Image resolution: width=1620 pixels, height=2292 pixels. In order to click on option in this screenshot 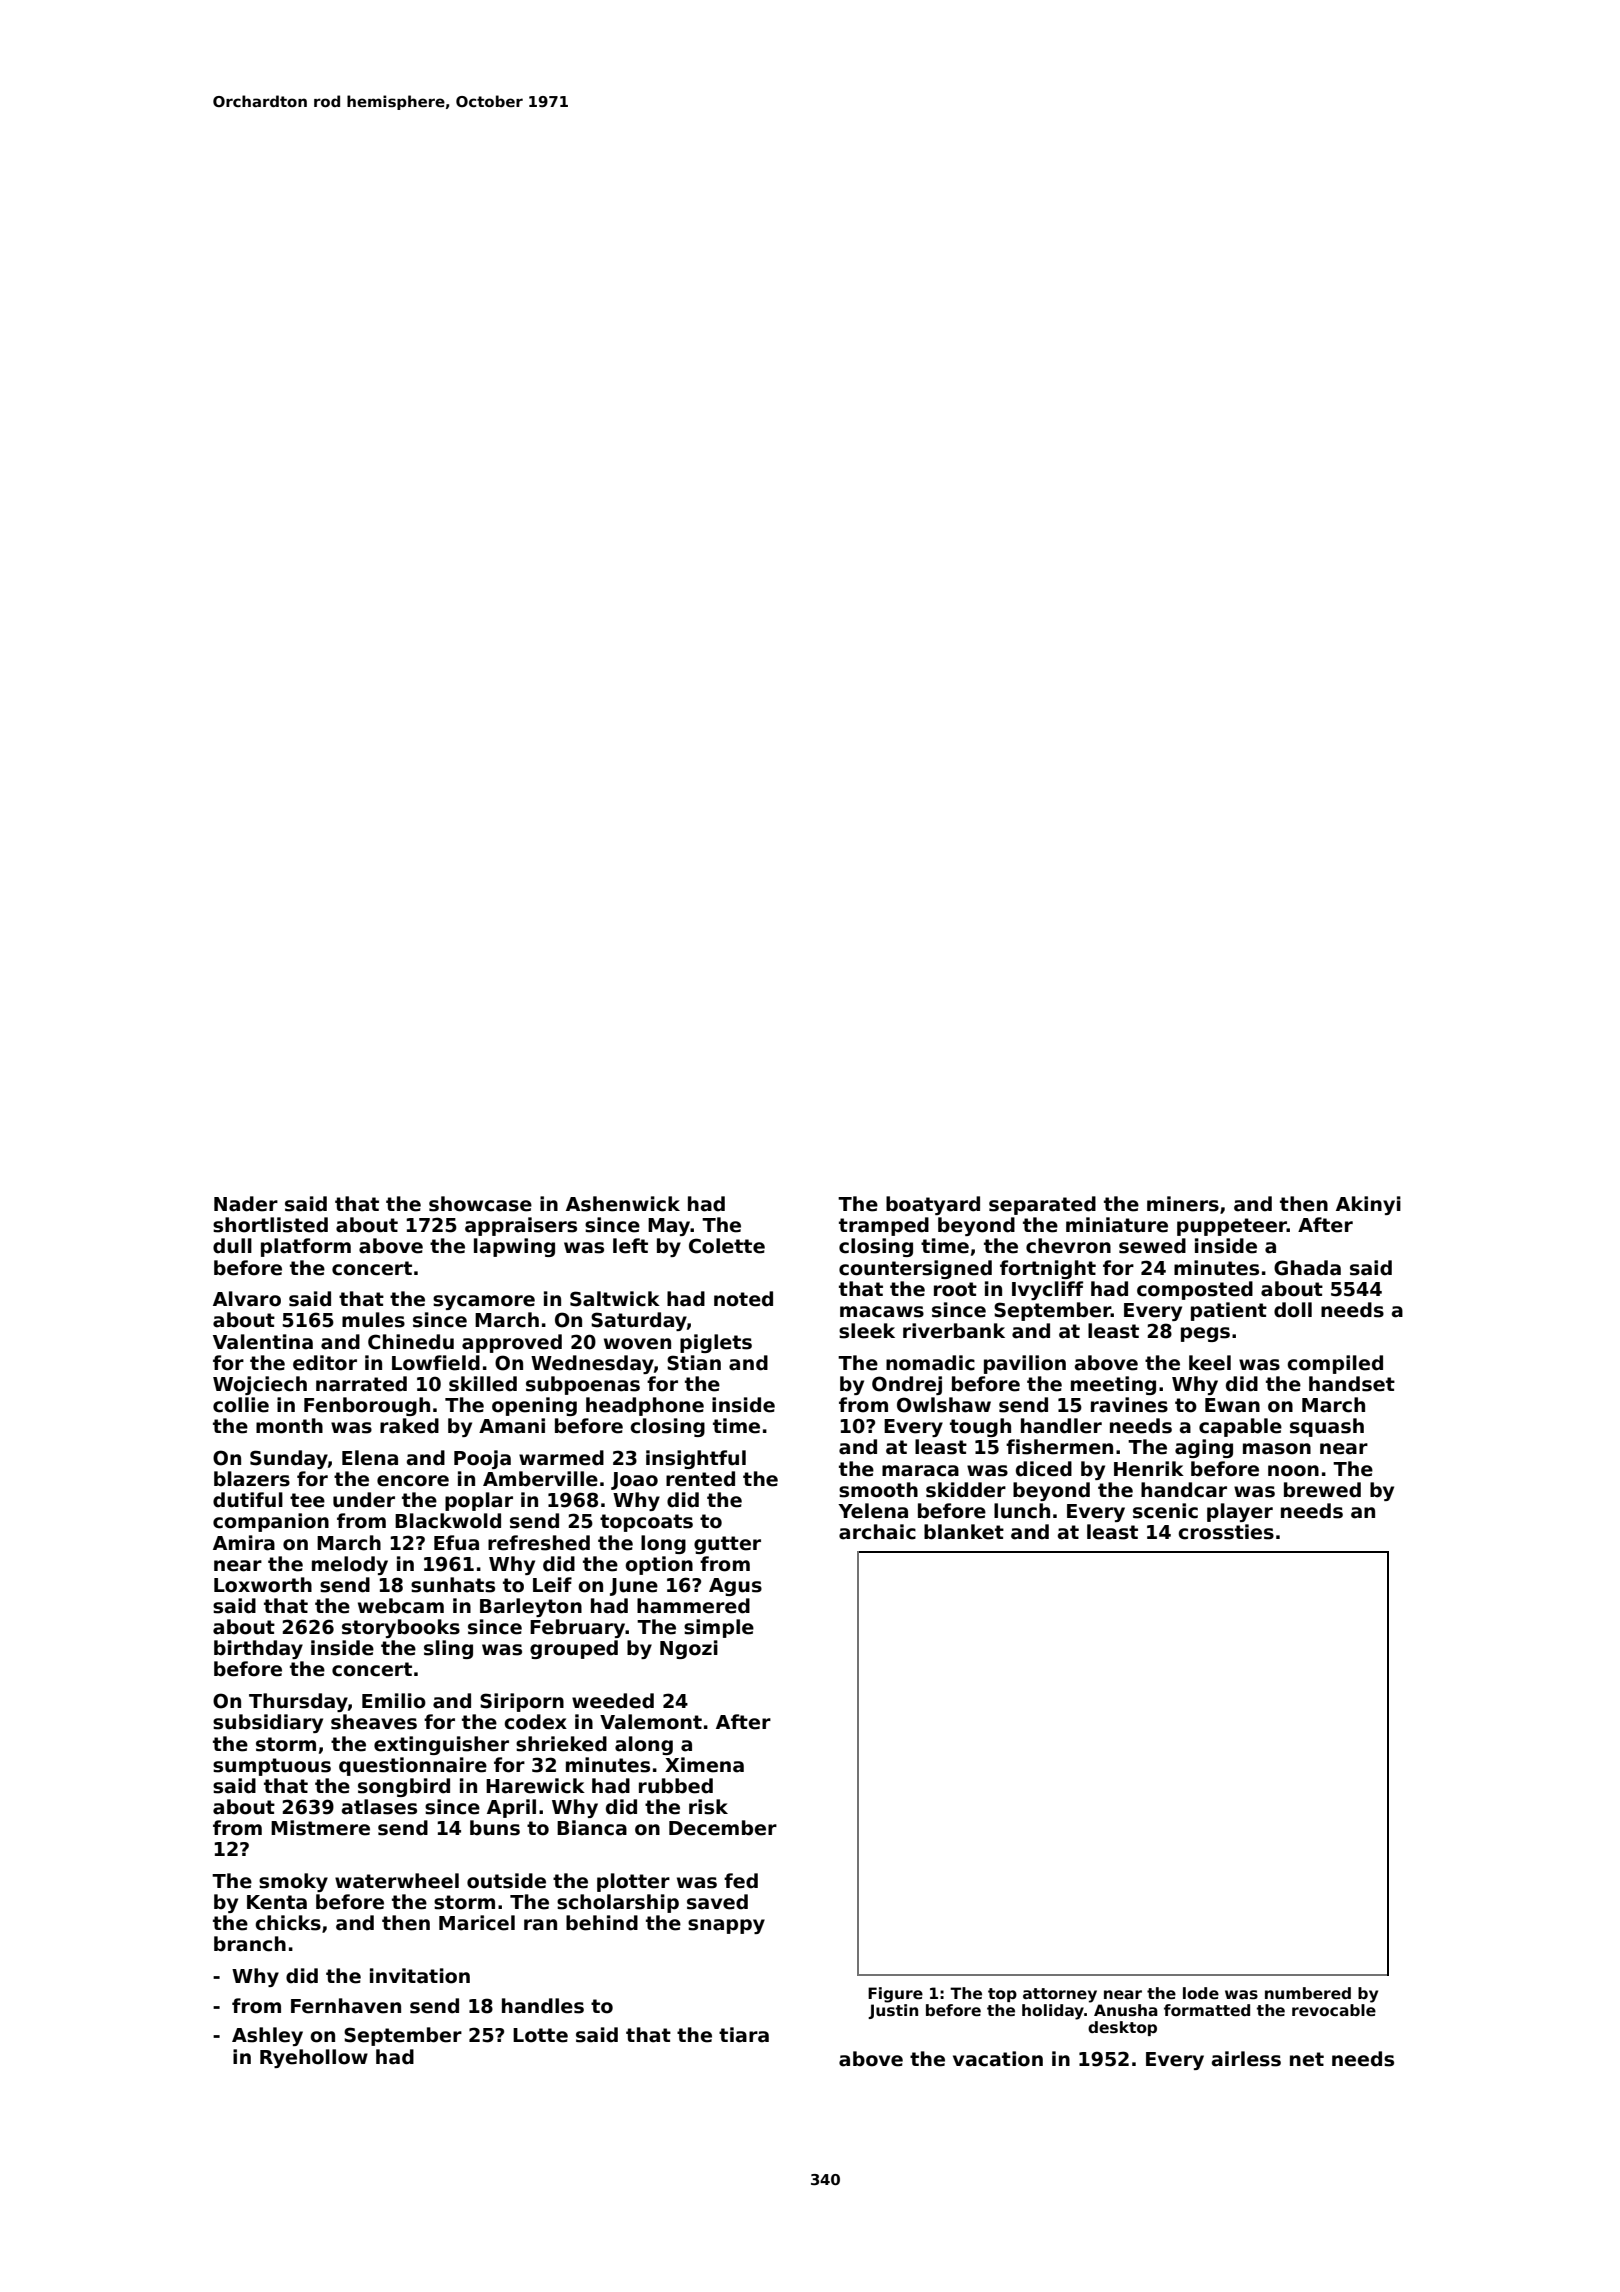, I will do `click(659, 1565)`.
